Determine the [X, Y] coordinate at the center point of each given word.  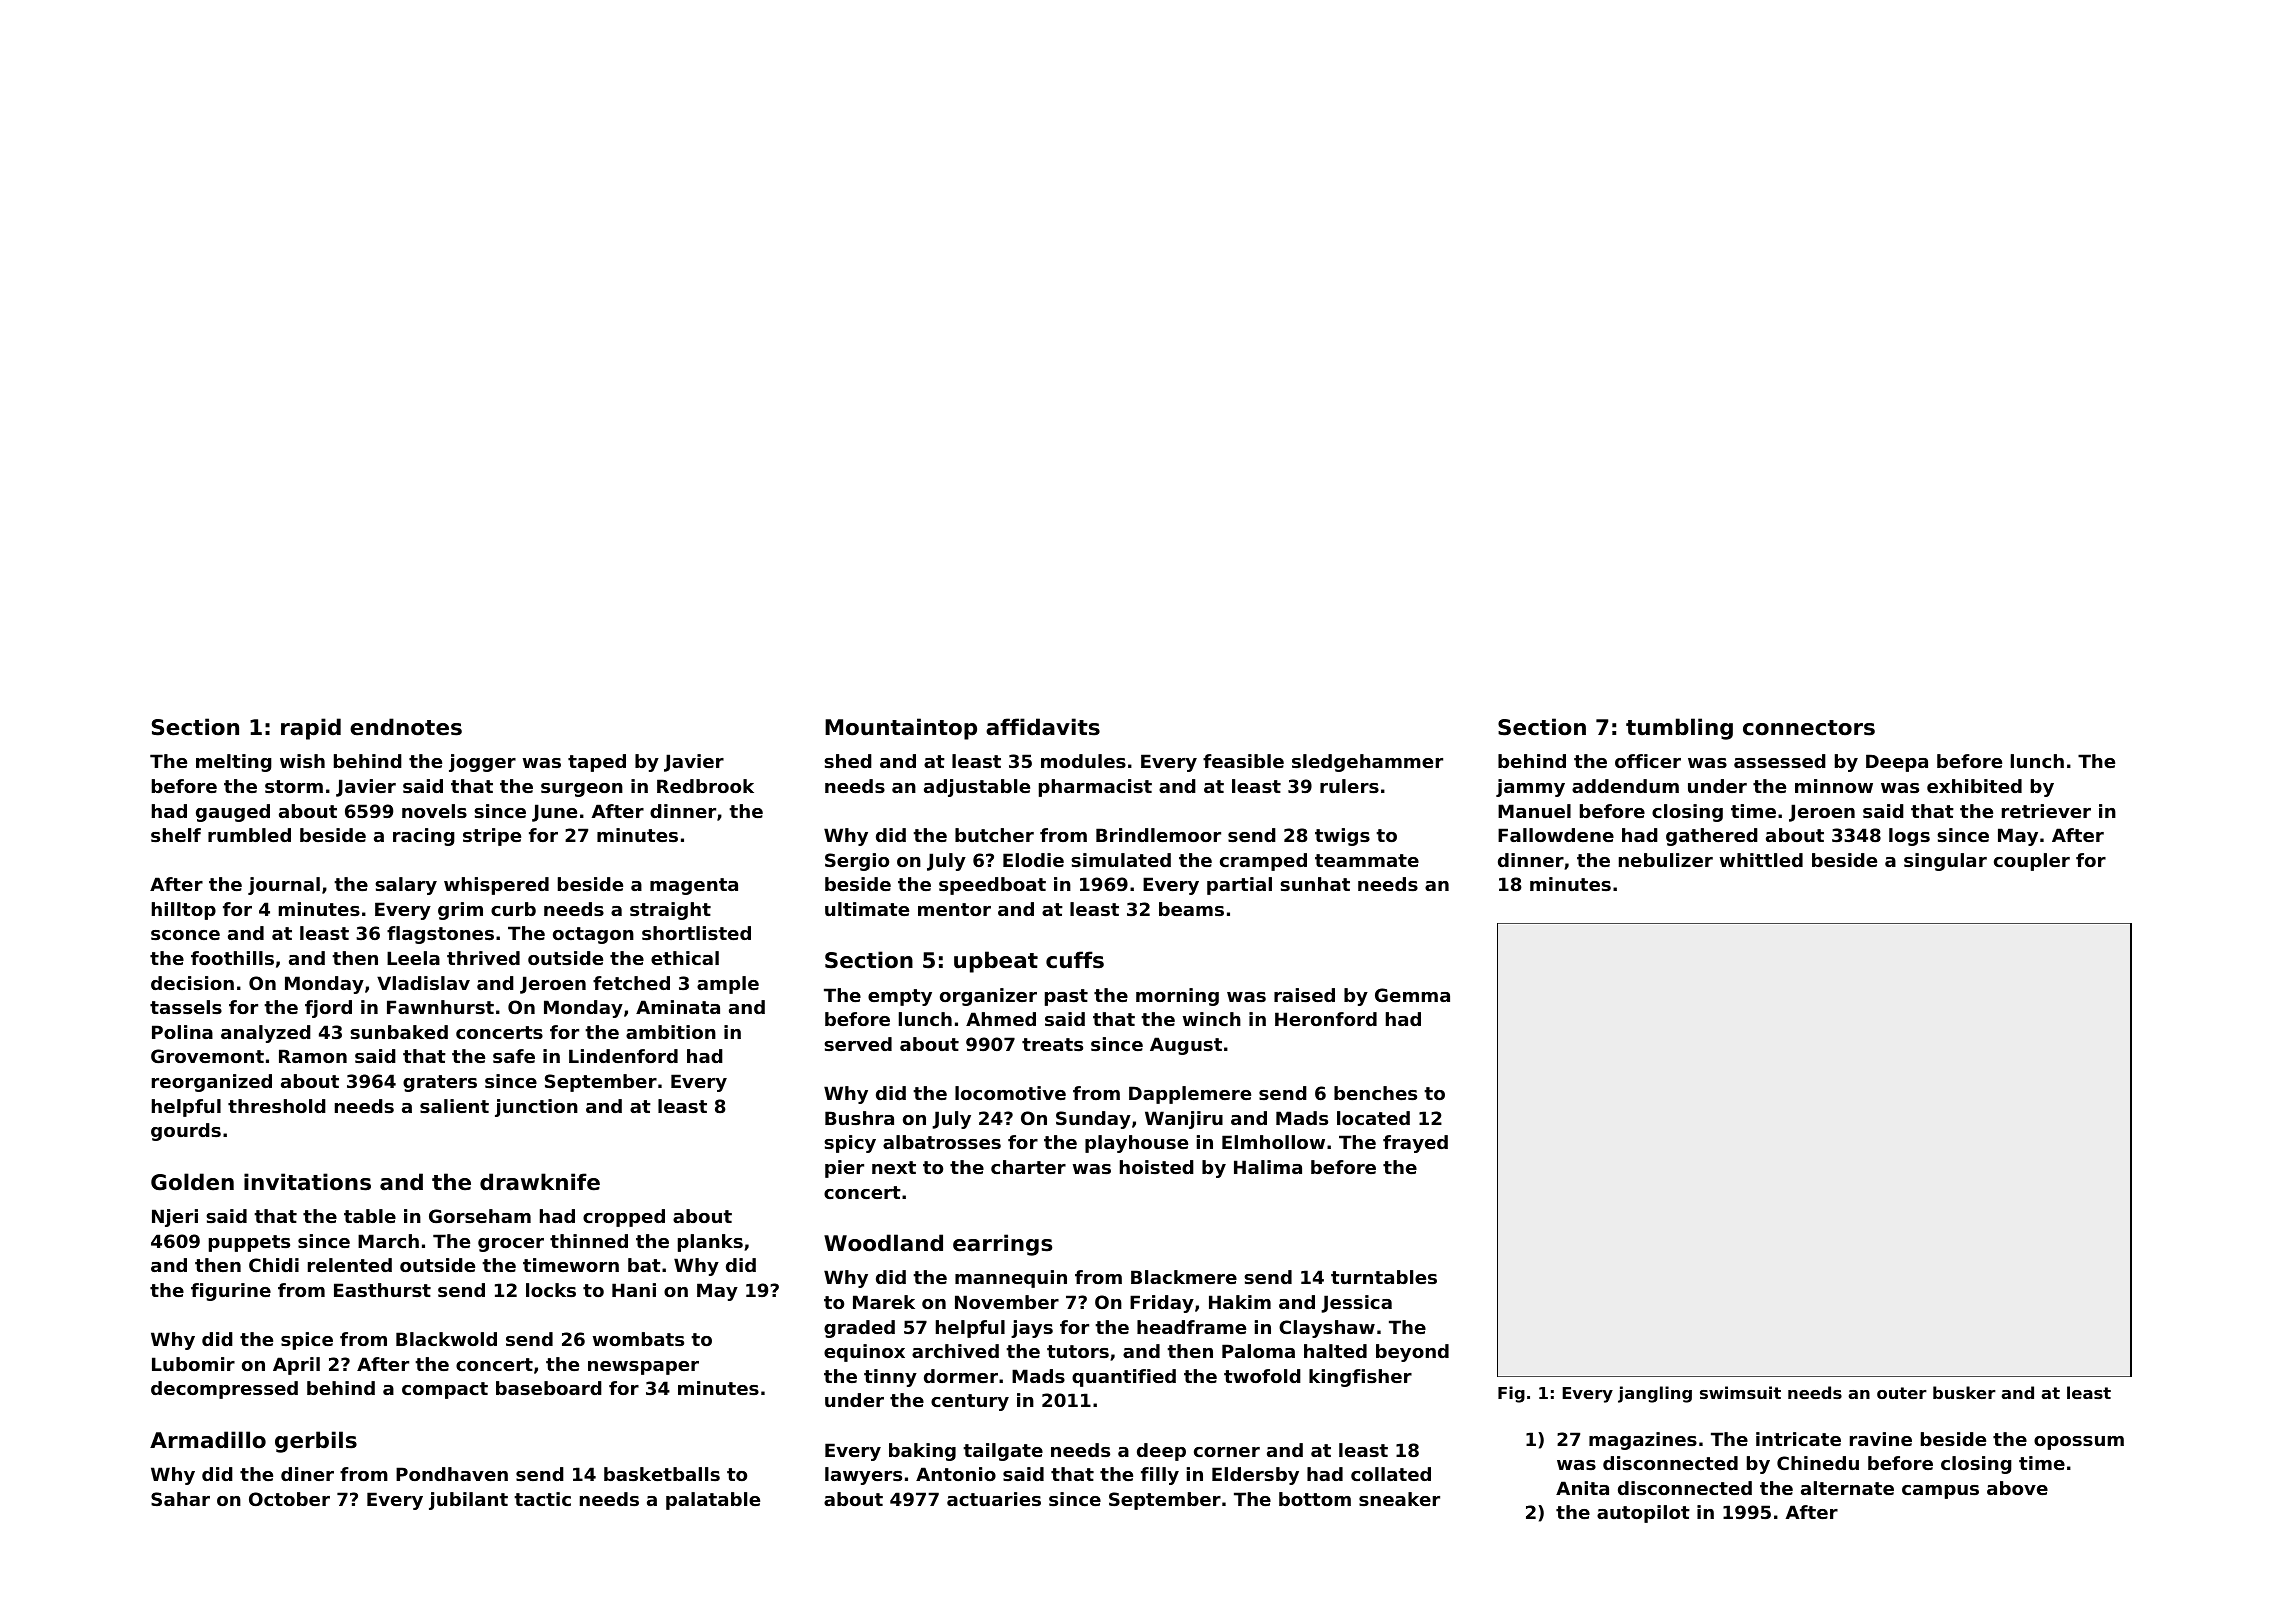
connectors [1809, 728]
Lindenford [623, 1056]
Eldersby [1255, 1476]
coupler [2032, 862]
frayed [1415, 1144]
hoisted [1157, 1167]
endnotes [406, 727]
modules [1083, 761]
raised [1304, 995]
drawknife [540, 1182]
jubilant [468, 1501]
